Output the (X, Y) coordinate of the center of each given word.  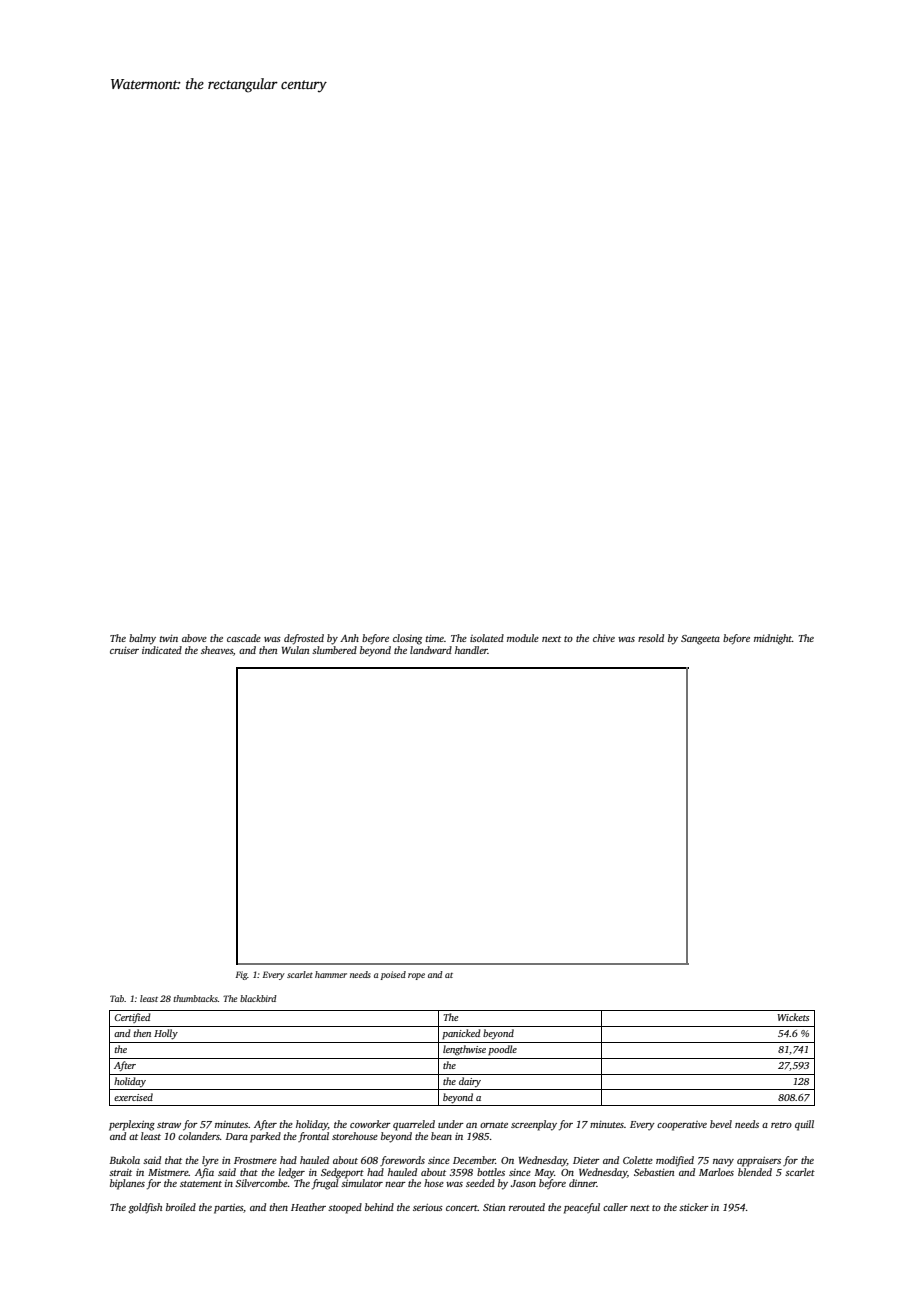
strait (120, 1172)
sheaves (217, 650)
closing (407, 639)
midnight (773, 639)
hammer (331, 974)
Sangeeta (700, 640)
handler (471, 650)
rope (416, 976)
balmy (142, 639)
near (395, 1184)
